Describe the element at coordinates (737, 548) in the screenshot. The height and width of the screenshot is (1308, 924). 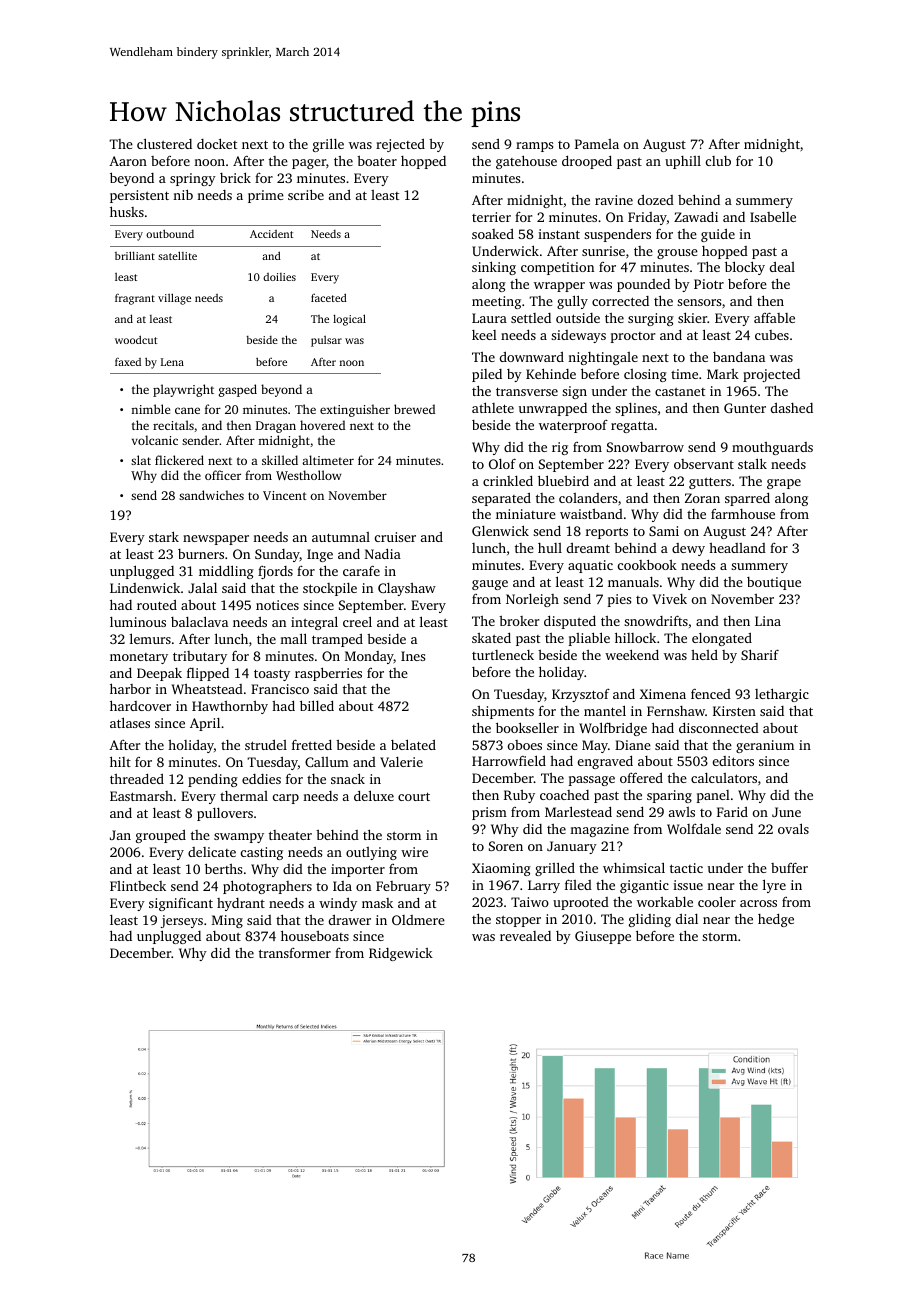
I see `headland` at that location.
